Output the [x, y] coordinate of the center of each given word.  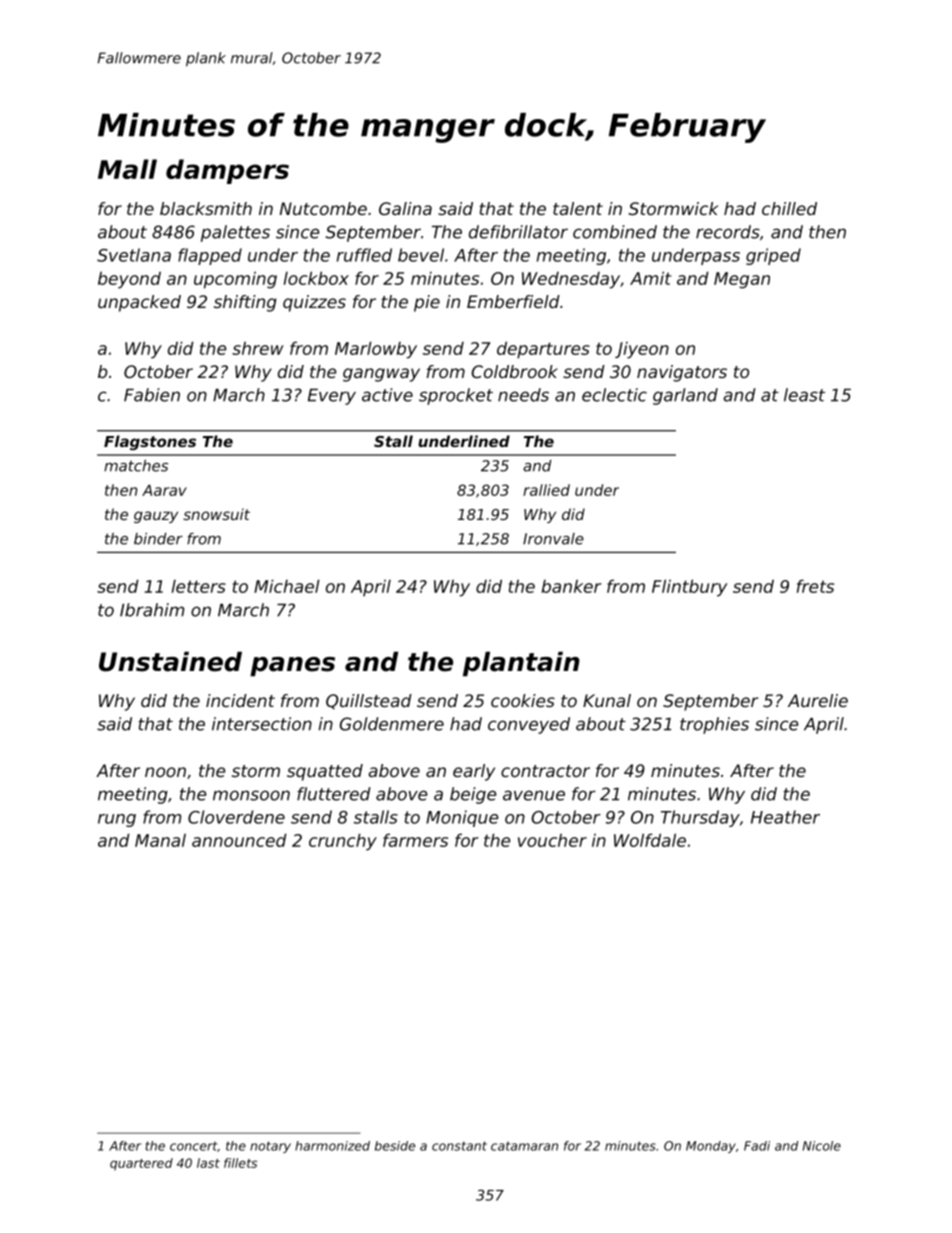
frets [815, 586]
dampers [227, 171]
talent [578, 208]
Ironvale [553, 539]
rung [117, 820]
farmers [415, 840]
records [728, 232]
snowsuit [216, 514]
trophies [714, 725]
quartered [141, 1164]
